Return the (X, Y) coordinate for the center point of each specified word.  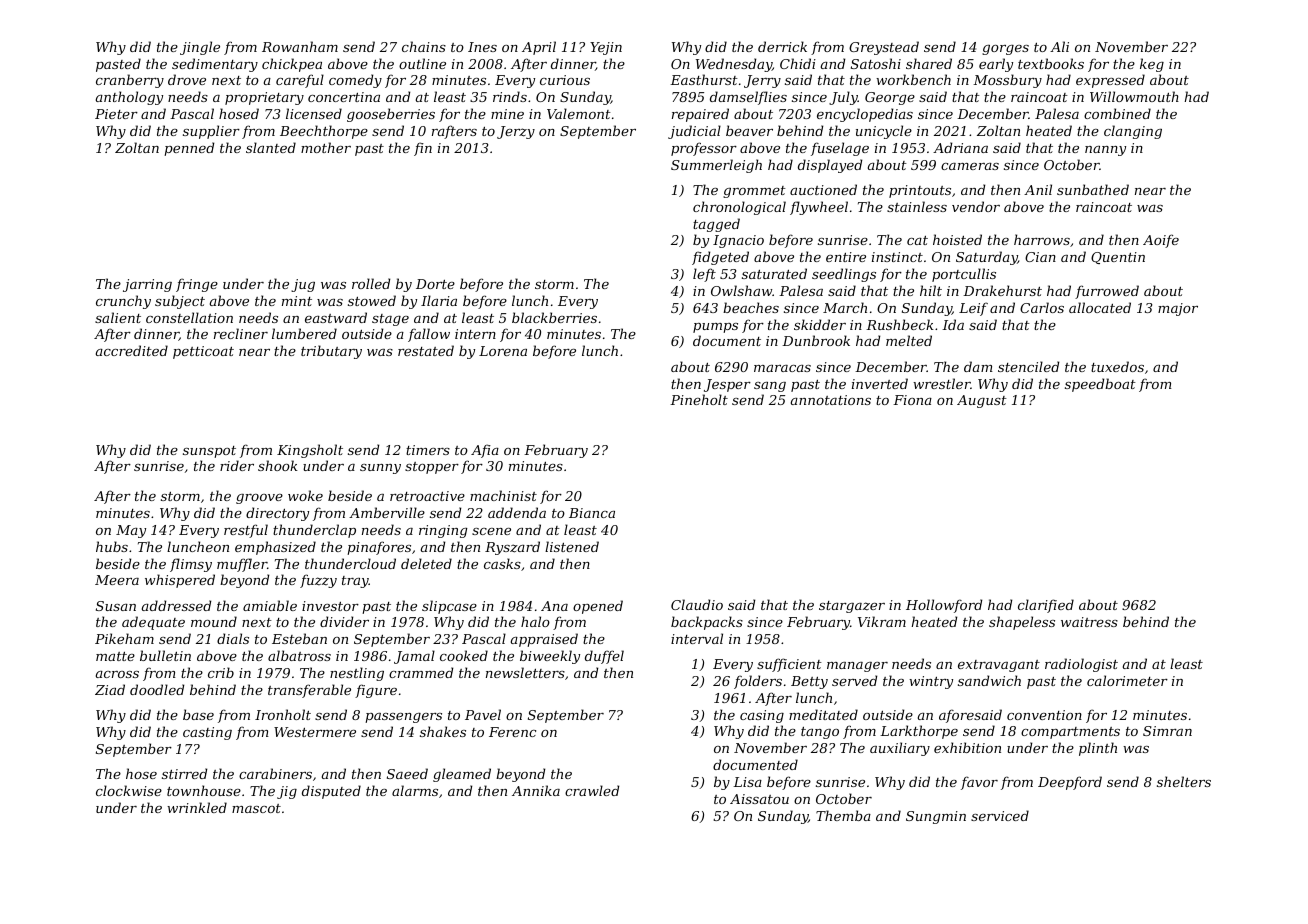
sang (770, 387)
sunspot (209, 452)
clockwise (129, 790)
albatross (299, 655)
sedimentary (215, 65)
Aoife (1161, 241)
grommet (754, 192)
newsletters (525, 672)
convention (1044, 715)
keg (1152, 65)
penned (189, 149)
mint (297, 301)
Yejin (606, 48)
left (704, 275)
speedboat (1100, 385)
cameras (970, 166)
